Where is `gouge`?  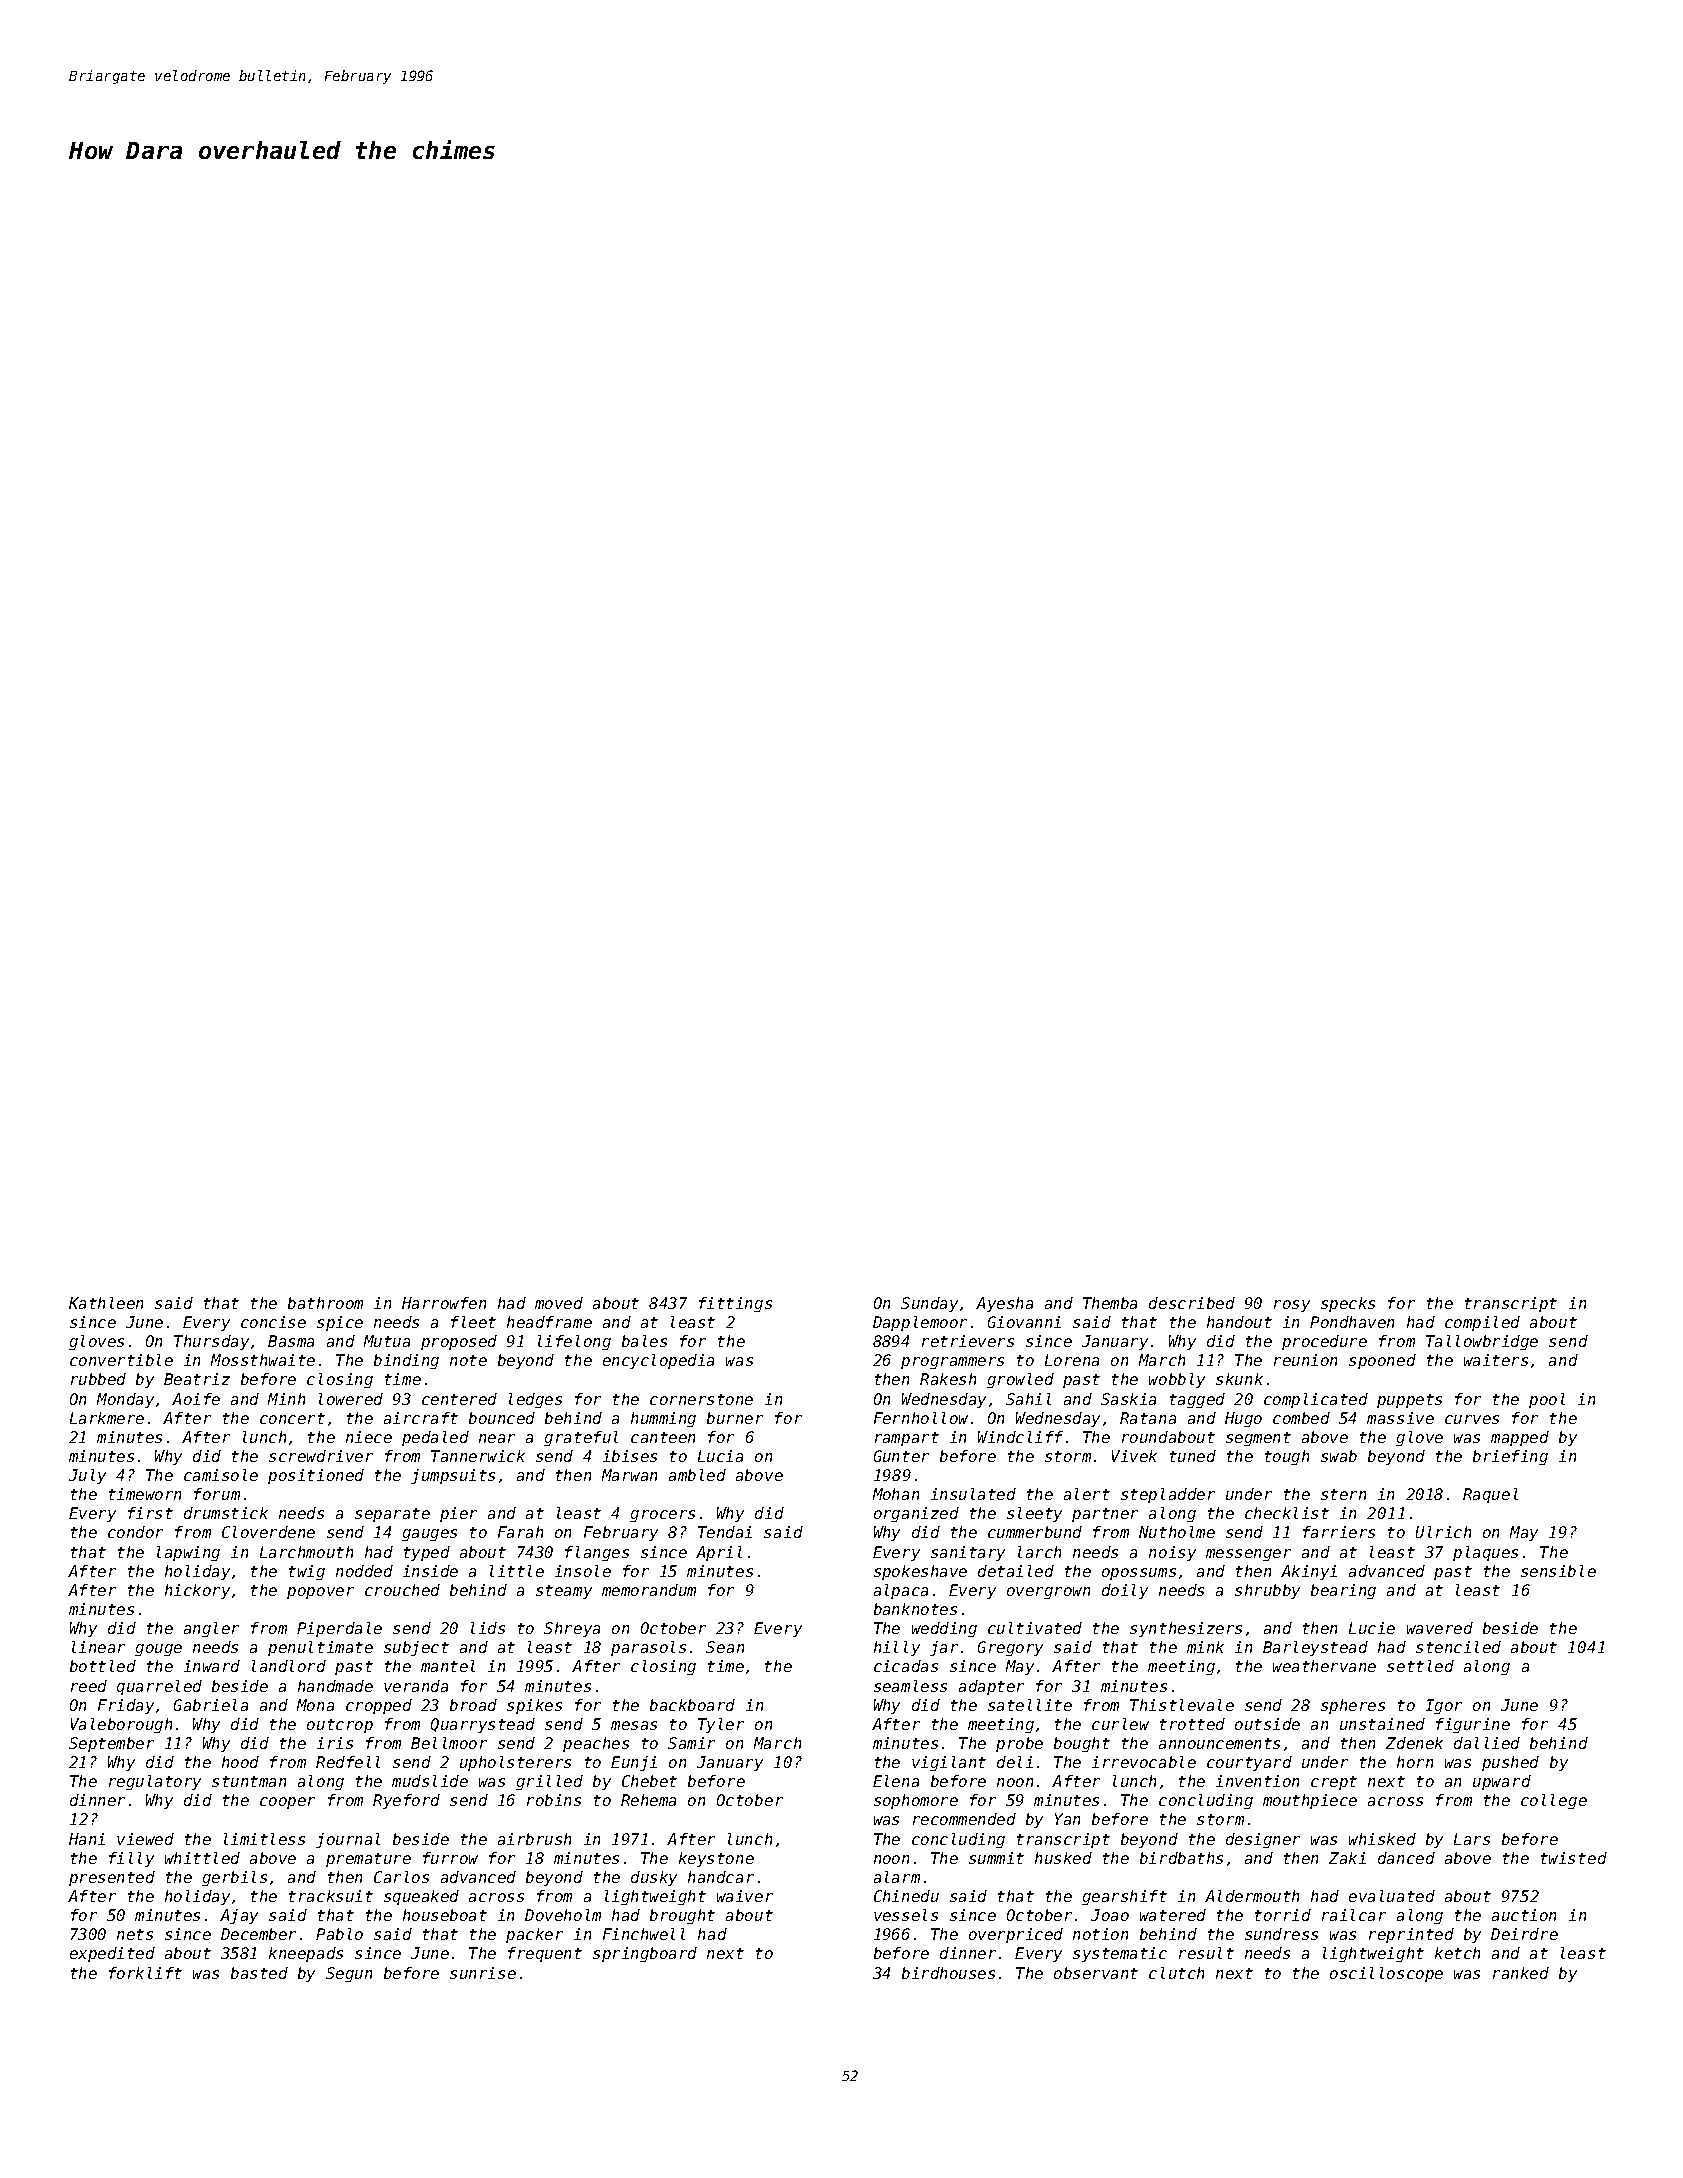
gouge is located at coordinates (158, 1650).
